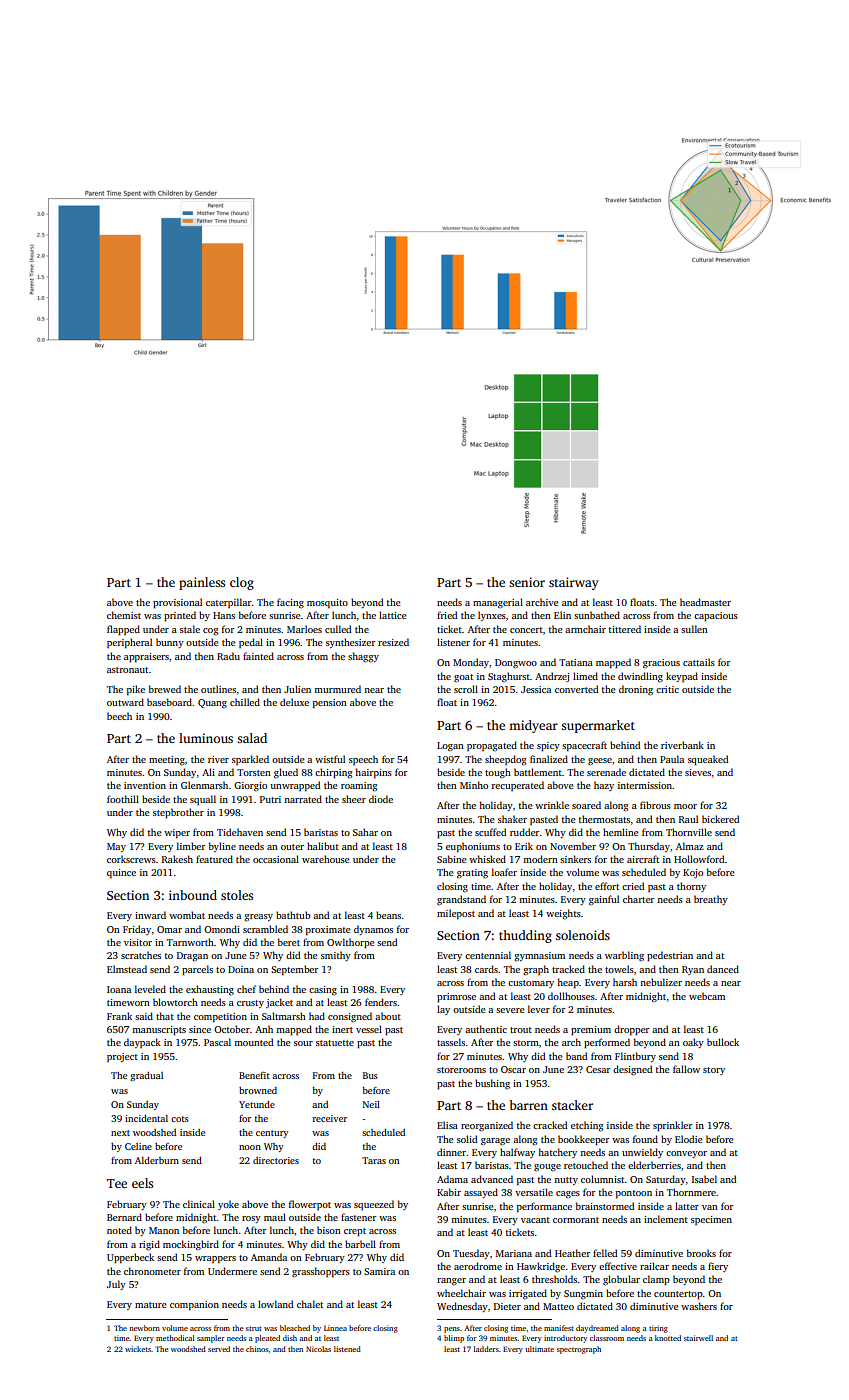 Image resolution: width=849 pixels, height=1400 pixels. Describe the element at coordinates (202, 583) in the screenshot. I see `painless` at that location.
